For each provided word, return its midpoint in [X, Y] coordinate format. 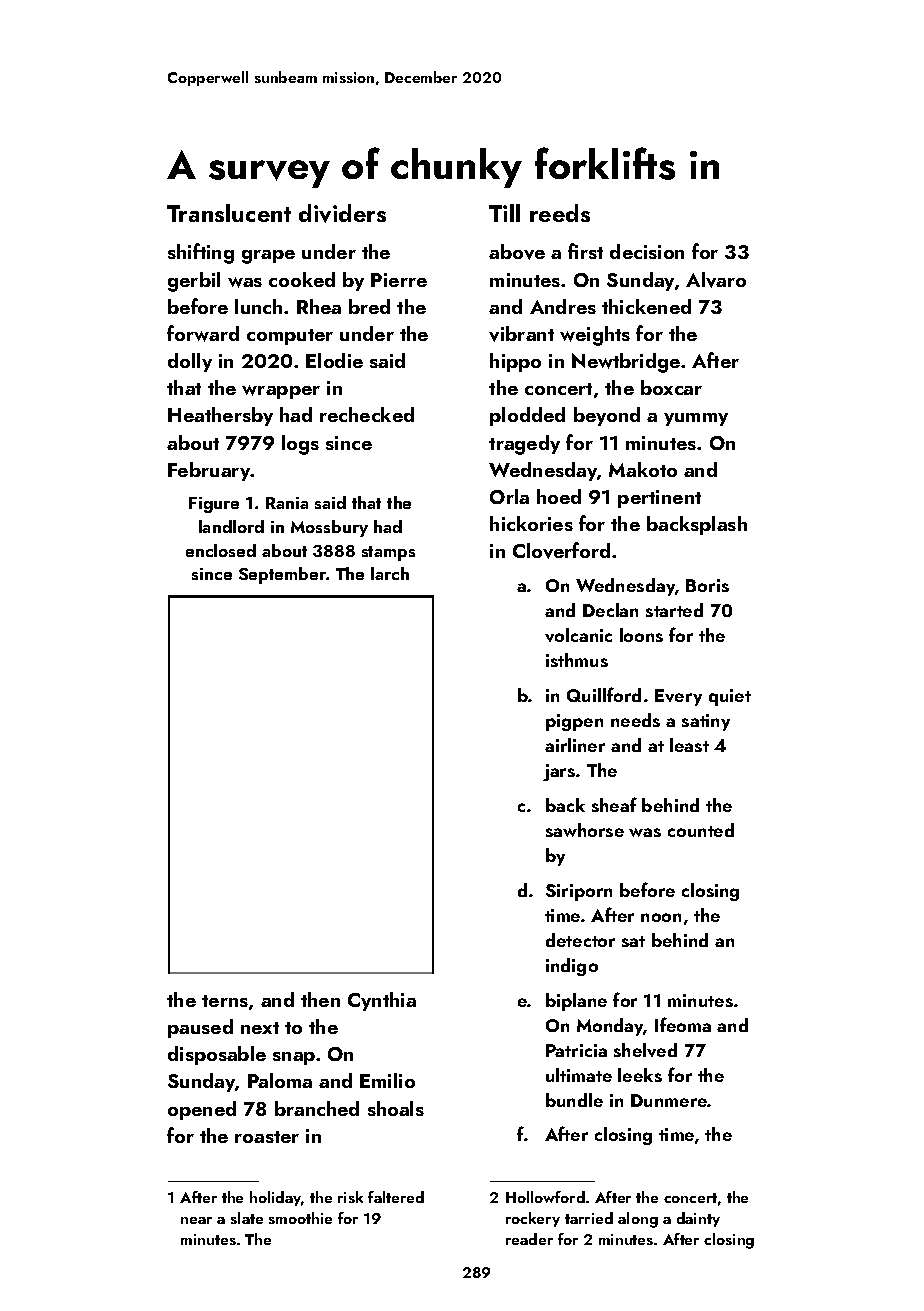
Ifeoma [683, 1024]
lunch [258, 306]
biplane [576, 1002]
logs [300, 445]
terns [225, 1001]
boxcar [671, 387]
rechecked [367, 414]
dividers [342, 213]
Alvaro [716, 280]
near [196, 1220]
